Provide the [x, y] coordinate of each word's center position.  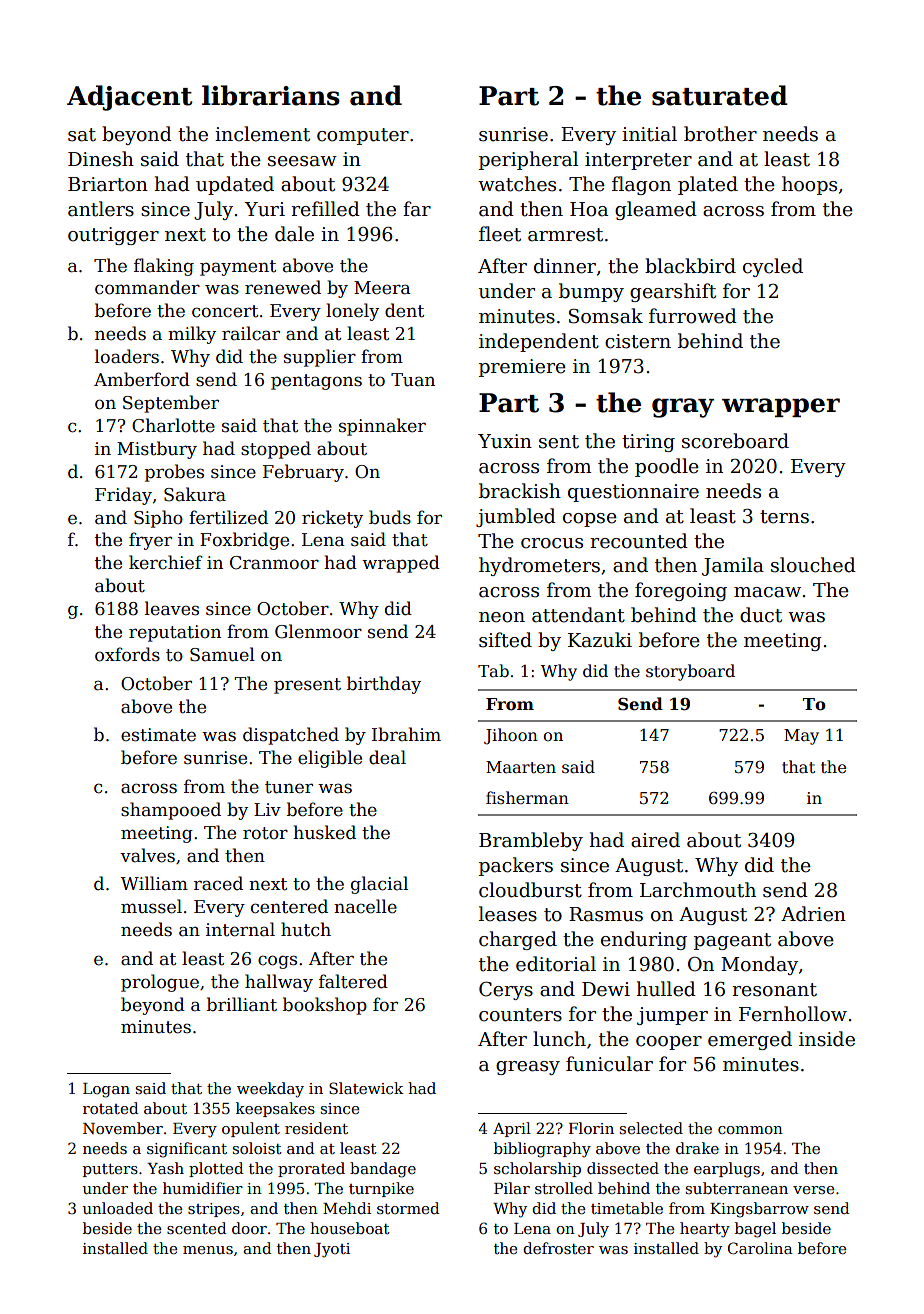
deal [387, 757]
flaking [164, 267]
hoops [809, 185]
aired [655, 840]
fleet [500, 234]
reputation [175, 633]
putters [110, 1170]
